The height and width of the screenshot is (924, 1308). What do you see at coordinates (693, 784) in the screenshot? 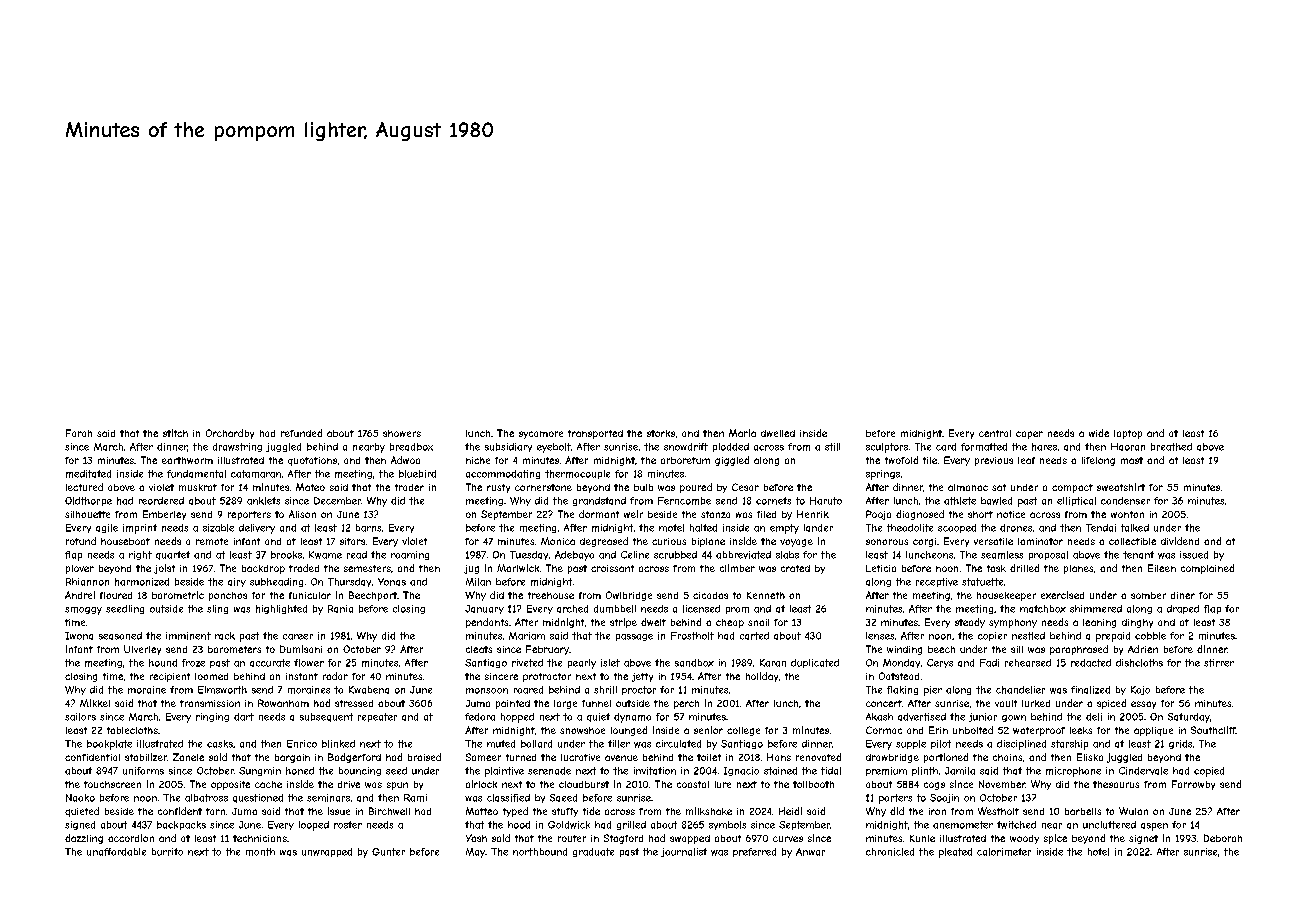
I see `coastal` at bounding box center [693, 784].
